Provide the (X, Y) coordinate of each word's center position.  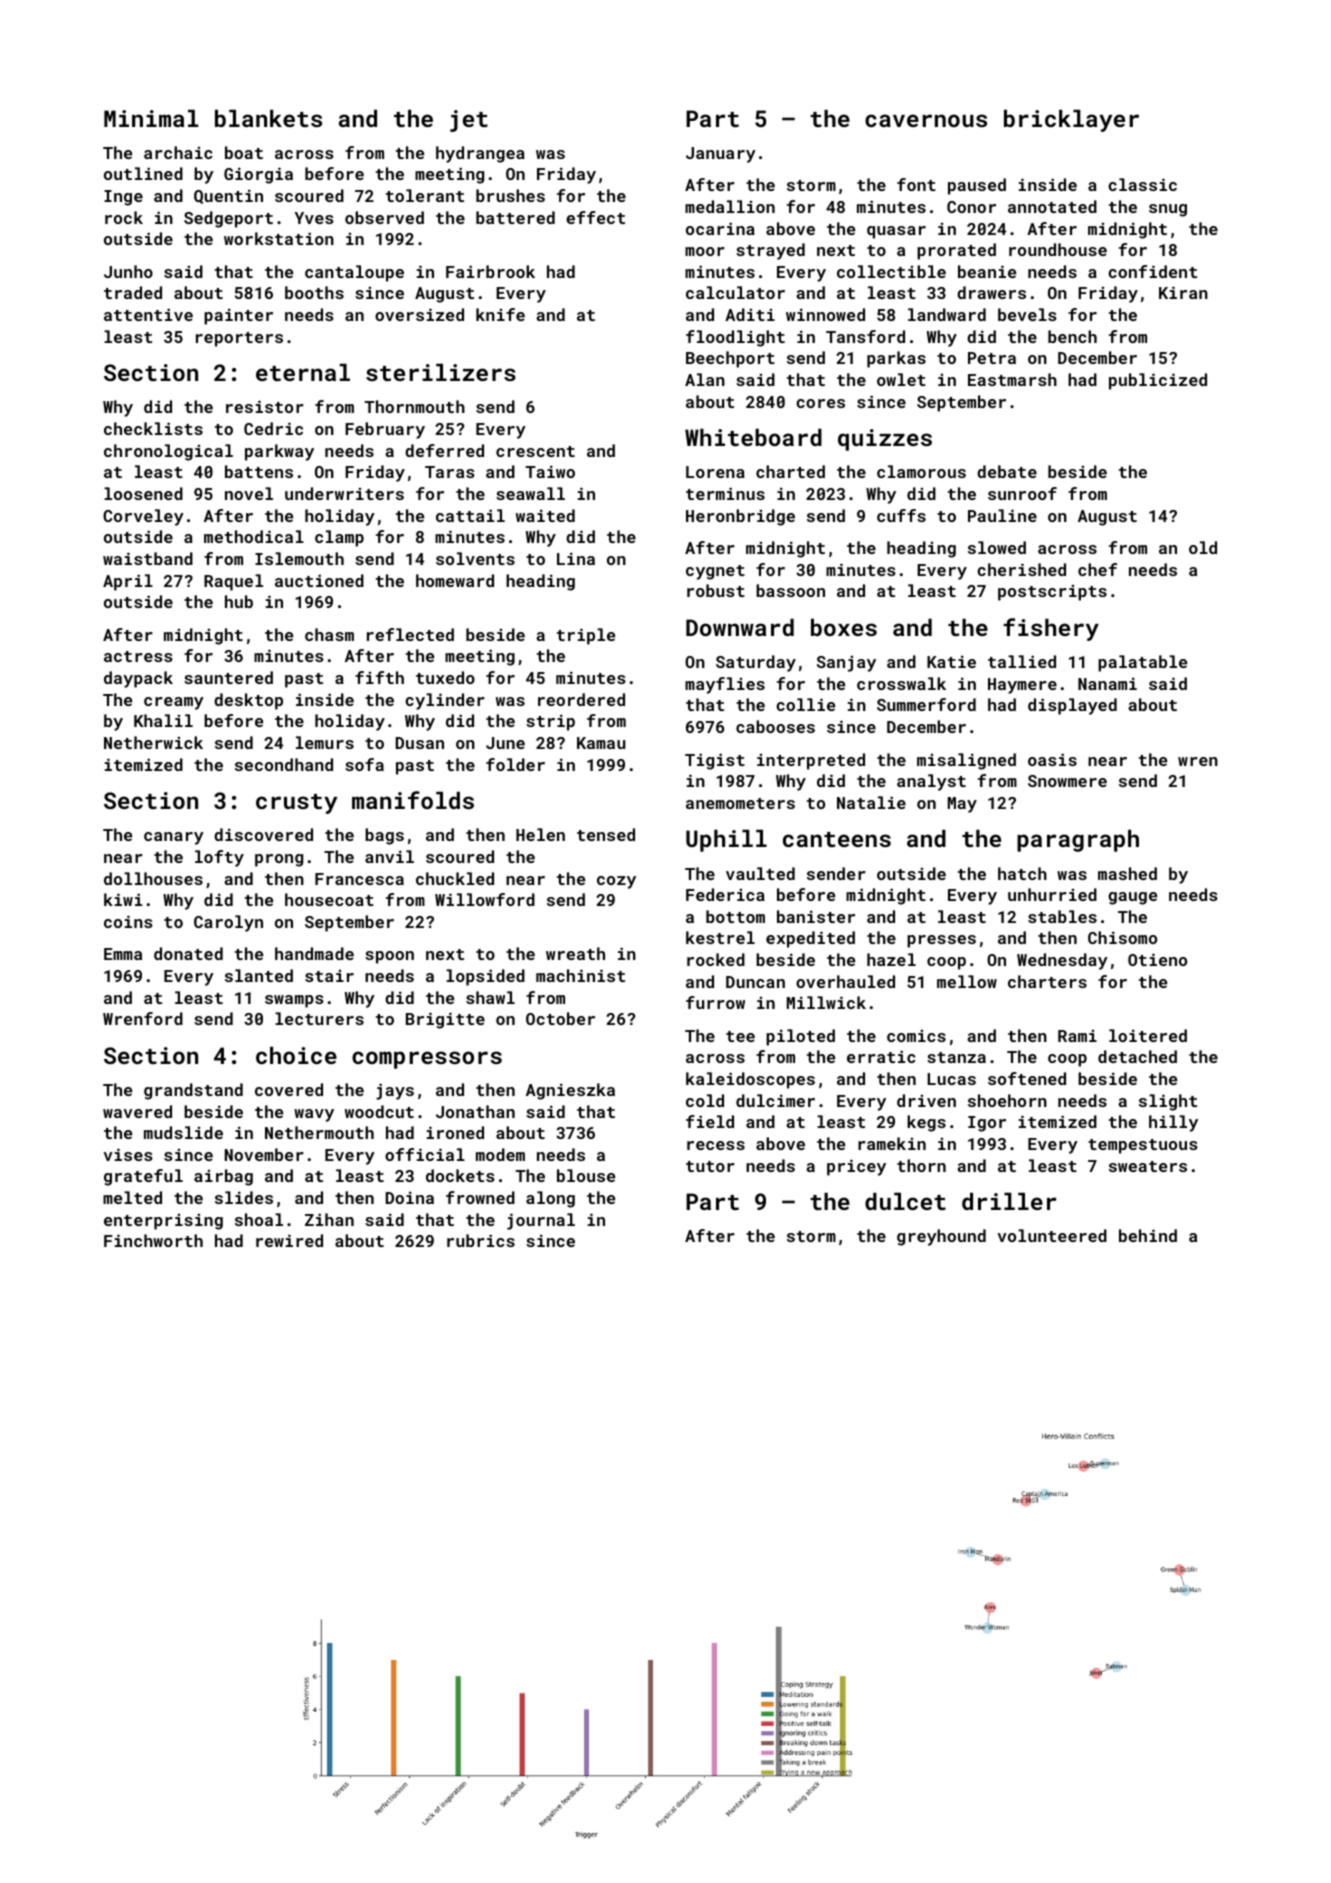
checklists (153, 428)
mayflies (725, 685)
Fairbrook (490, 271)
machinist (580, 975)
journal (541, 1221)
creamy (174, 703)
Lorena (715, 472)
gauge (1132, 898)
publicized (1158, 381)
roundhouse (1058, 249)
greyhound (941, 1237)
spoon (389, 957)
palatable (1142, 663)
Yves (314, 218)
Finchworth (153, 1240)
